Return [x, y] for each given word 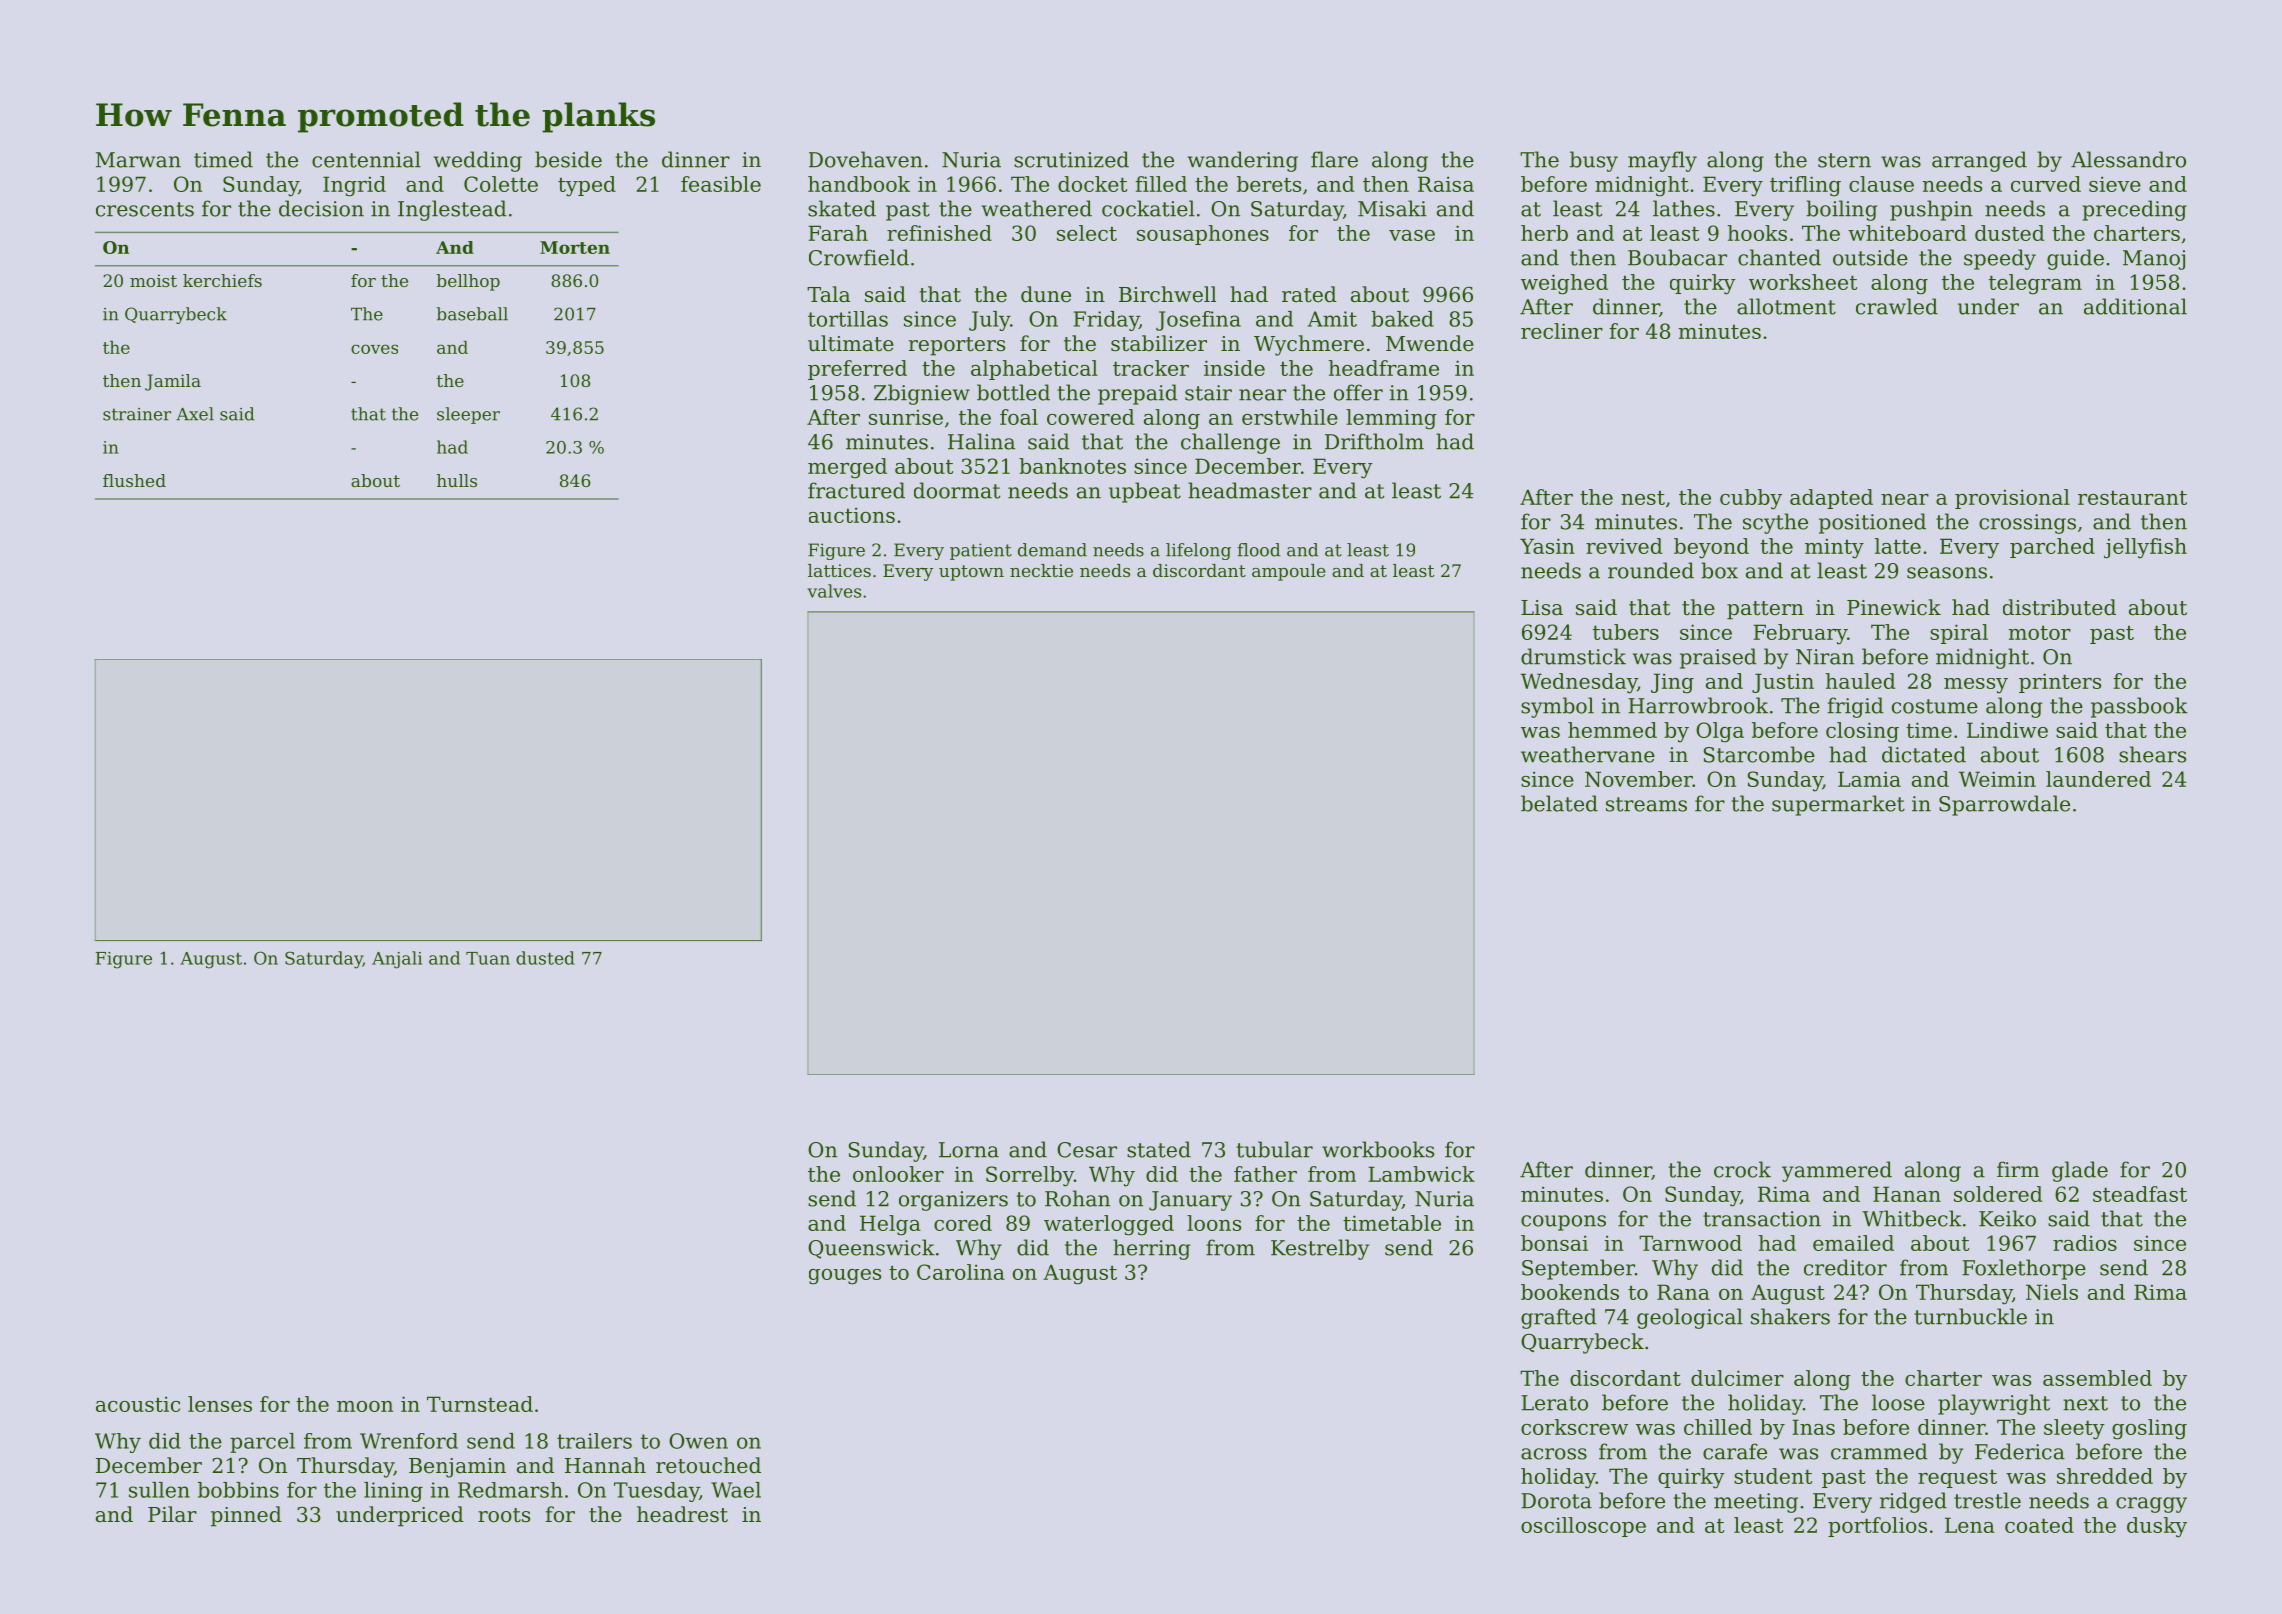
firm [2018, 1169]
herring [1151, 1249]
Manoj [2154, 260]
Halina [981, 441]
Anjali [397, 960]
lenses [220, 1404]
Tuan [488, 958]
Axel [195, 414]
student [1773, 1476]
